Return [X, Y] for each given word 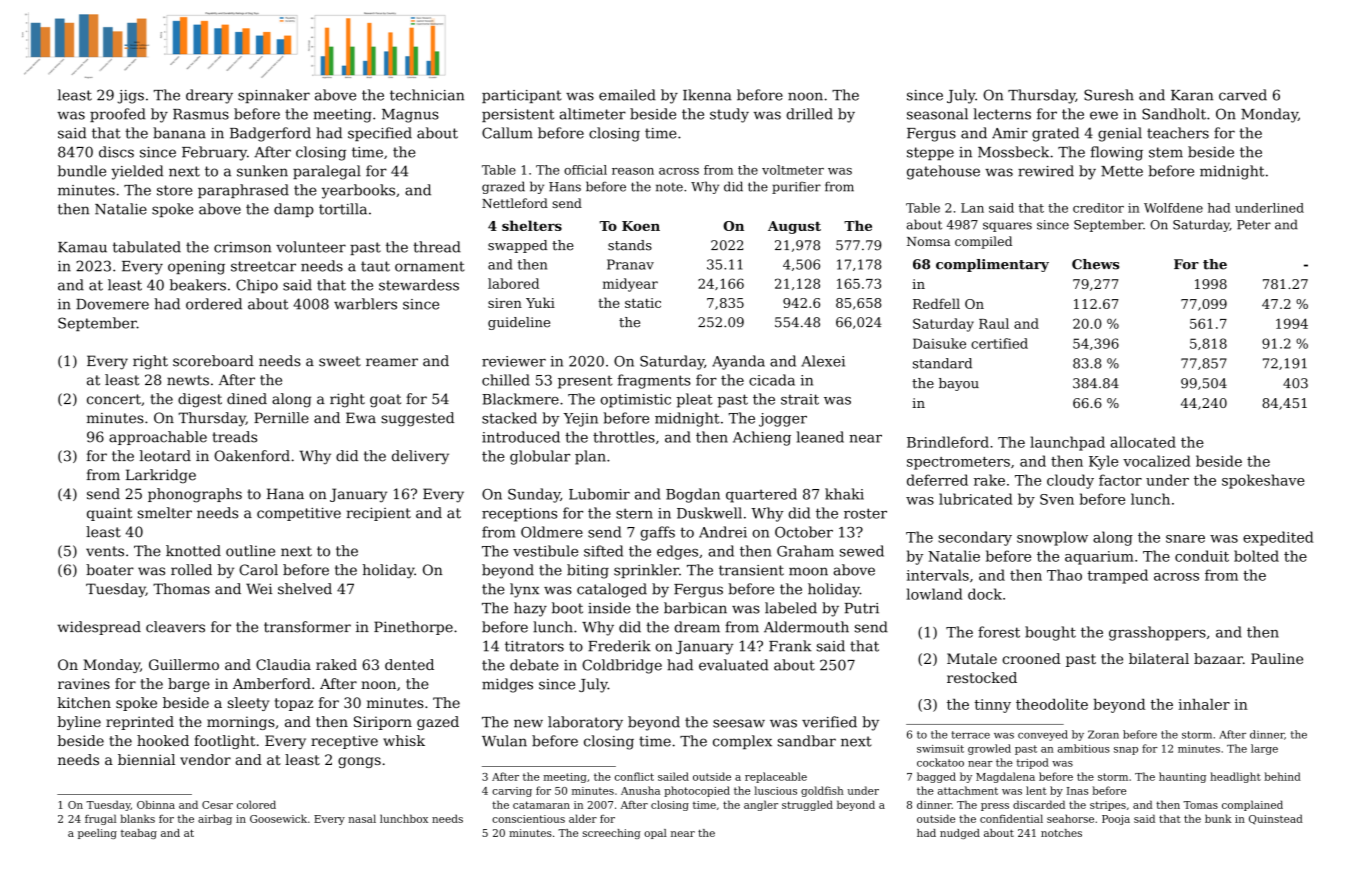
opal [655, 834]
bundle [82, 171]
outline [250, 551]
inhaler [1204, 704]
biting [588, 571]
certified [999, 343]
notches [1061, 833]
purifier [796, 188]
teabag [139, 834]
